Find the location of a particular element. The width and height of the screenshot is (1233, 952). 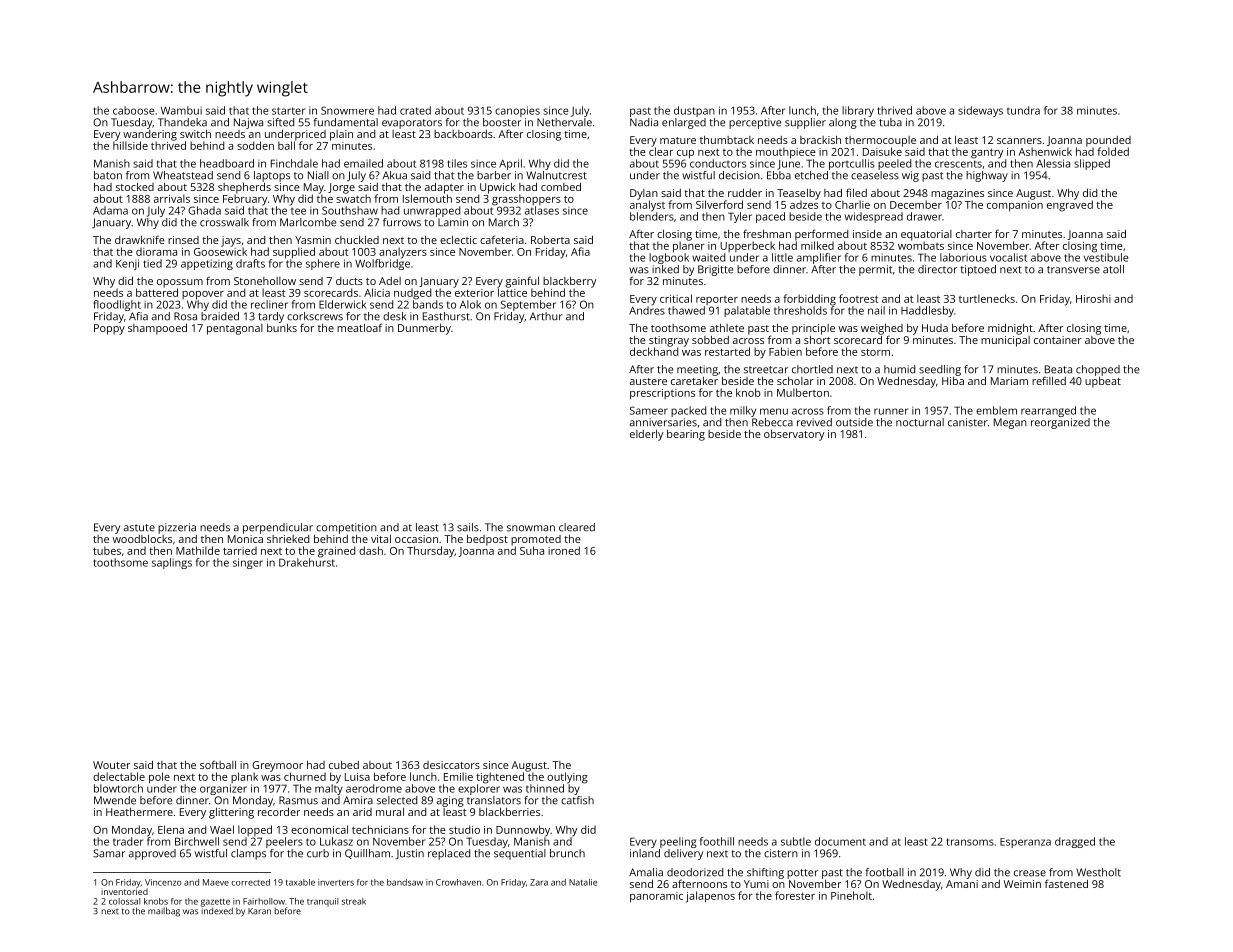

elderly is located at coordinates (646, 435).
